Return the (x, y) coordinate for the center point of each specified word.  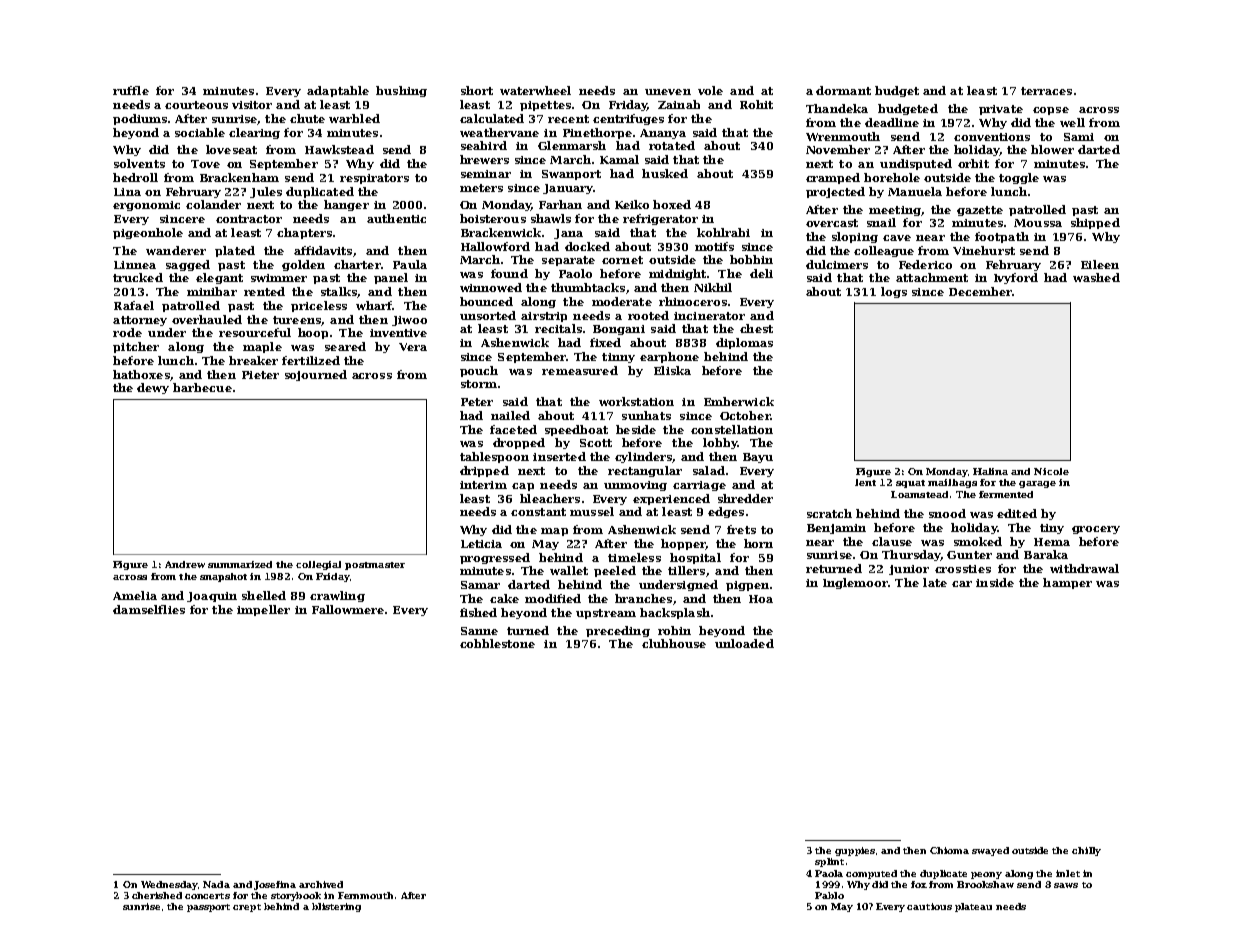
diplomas (744, 343)
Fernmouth (365, 895)
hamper (1067, 583)
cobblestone (497, 643)
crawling (337, 596)
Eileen (1100, 264)
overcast (832, 223)
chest (756, 328)
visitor (252, 105)
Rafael (134, 305)
